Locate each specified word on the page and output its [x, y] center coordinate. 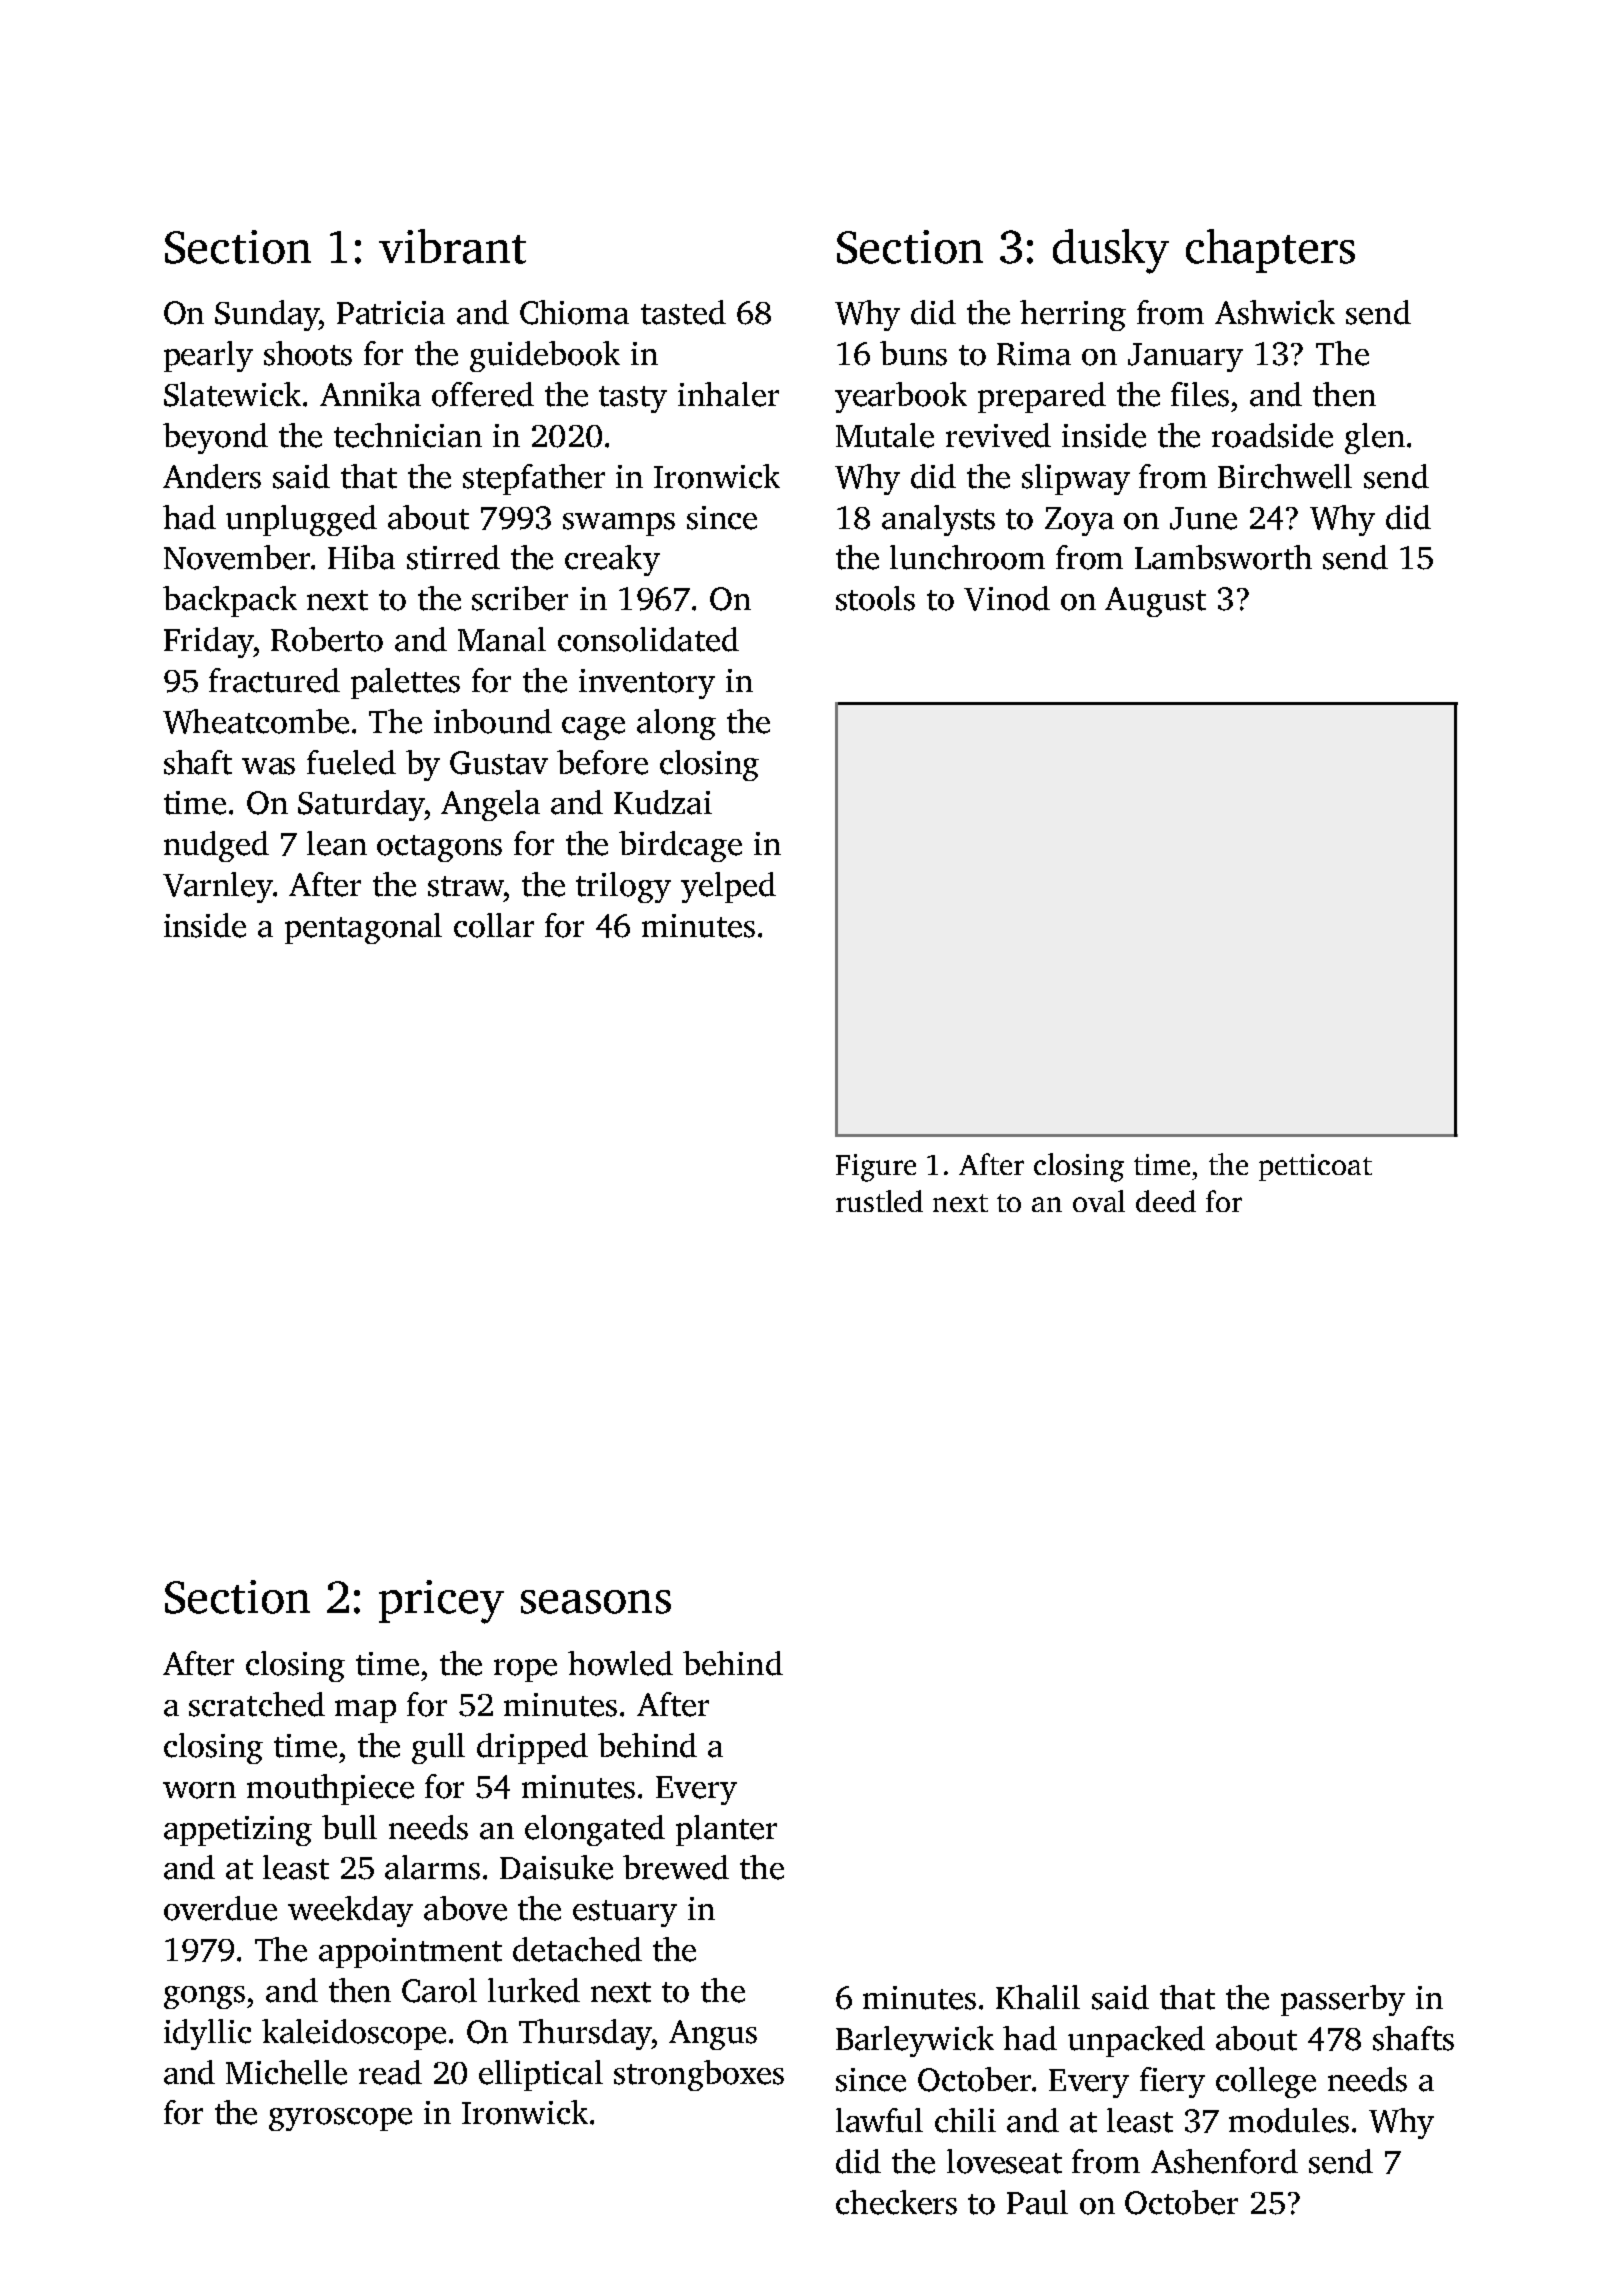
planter [726, 1830]
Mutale [885, 435]
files [1200, 394]
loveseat [1004, 2161]
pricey [441, 1602]
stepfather [534, 479]
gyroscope [340, 2119]
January [1185, 357]
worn [199, 1790]
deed [1166, 1201]
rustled [879, 1201]
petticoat [1315, 1167]
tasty [633, 399]
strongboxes [699, 2075]
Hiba [361, 557]
